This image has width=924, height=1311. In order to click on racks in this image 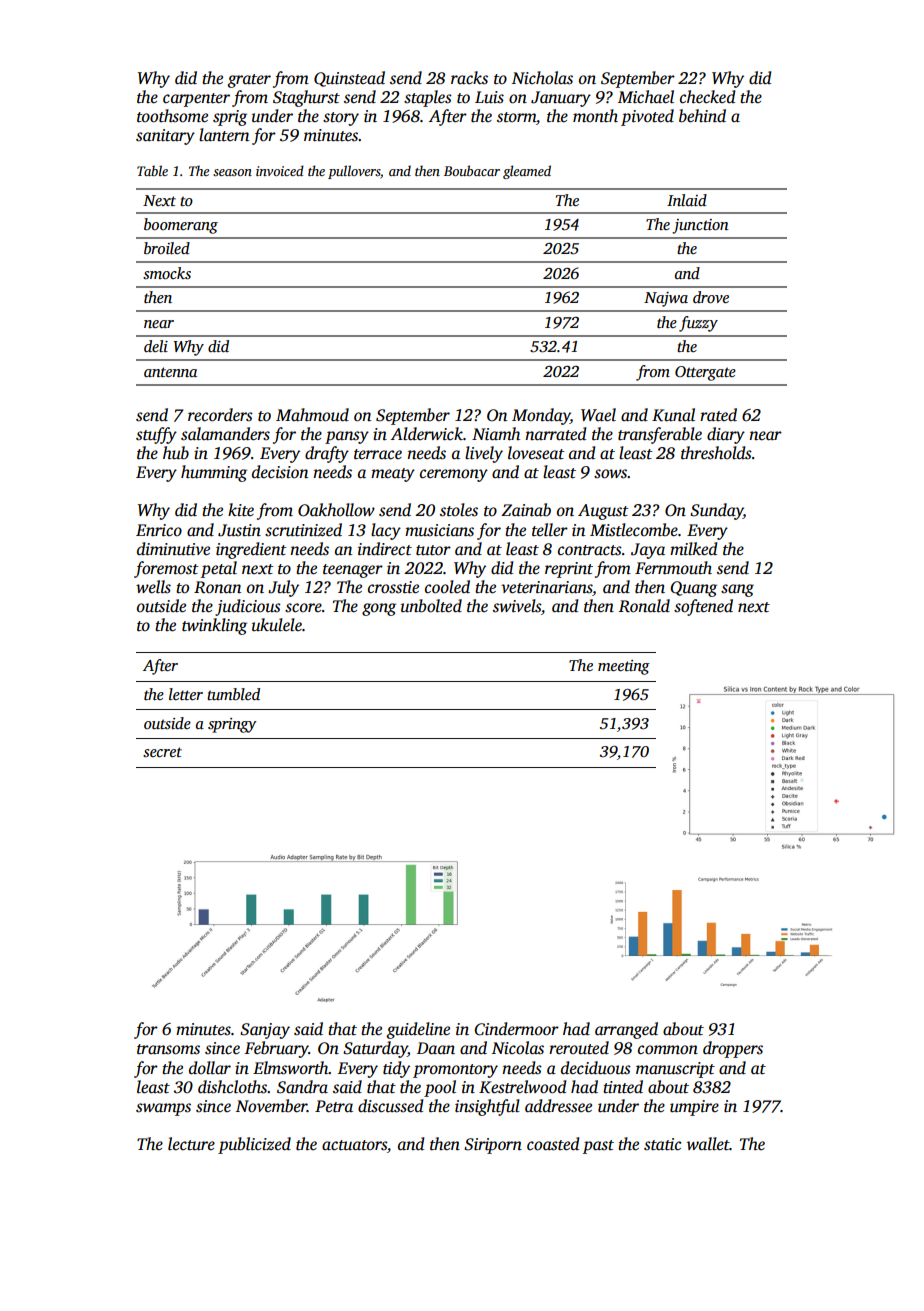, I will do `click(469, 78)`.
